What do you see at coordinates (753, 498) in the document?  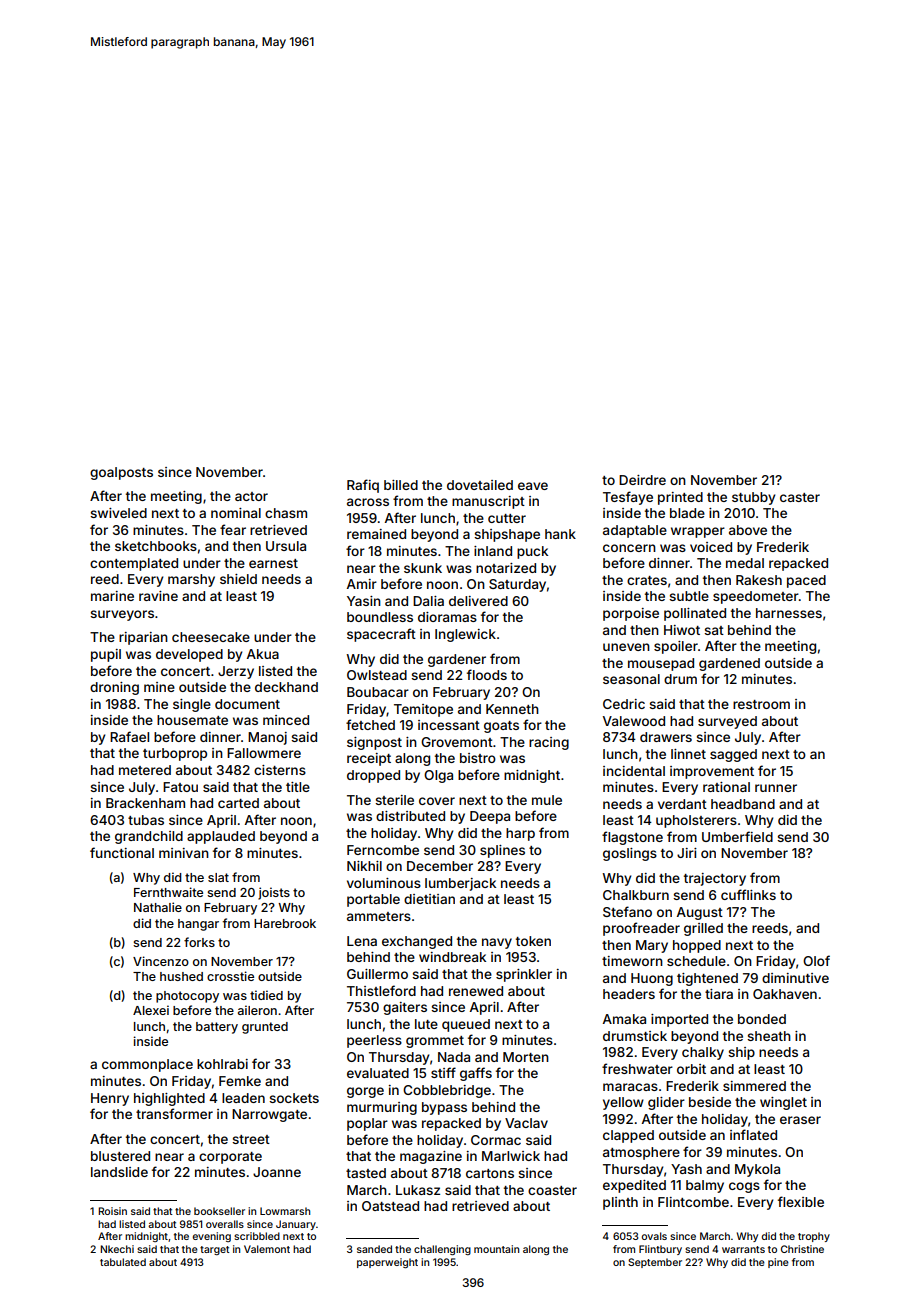 I see `stubby` at bounding box center [753, 498].
